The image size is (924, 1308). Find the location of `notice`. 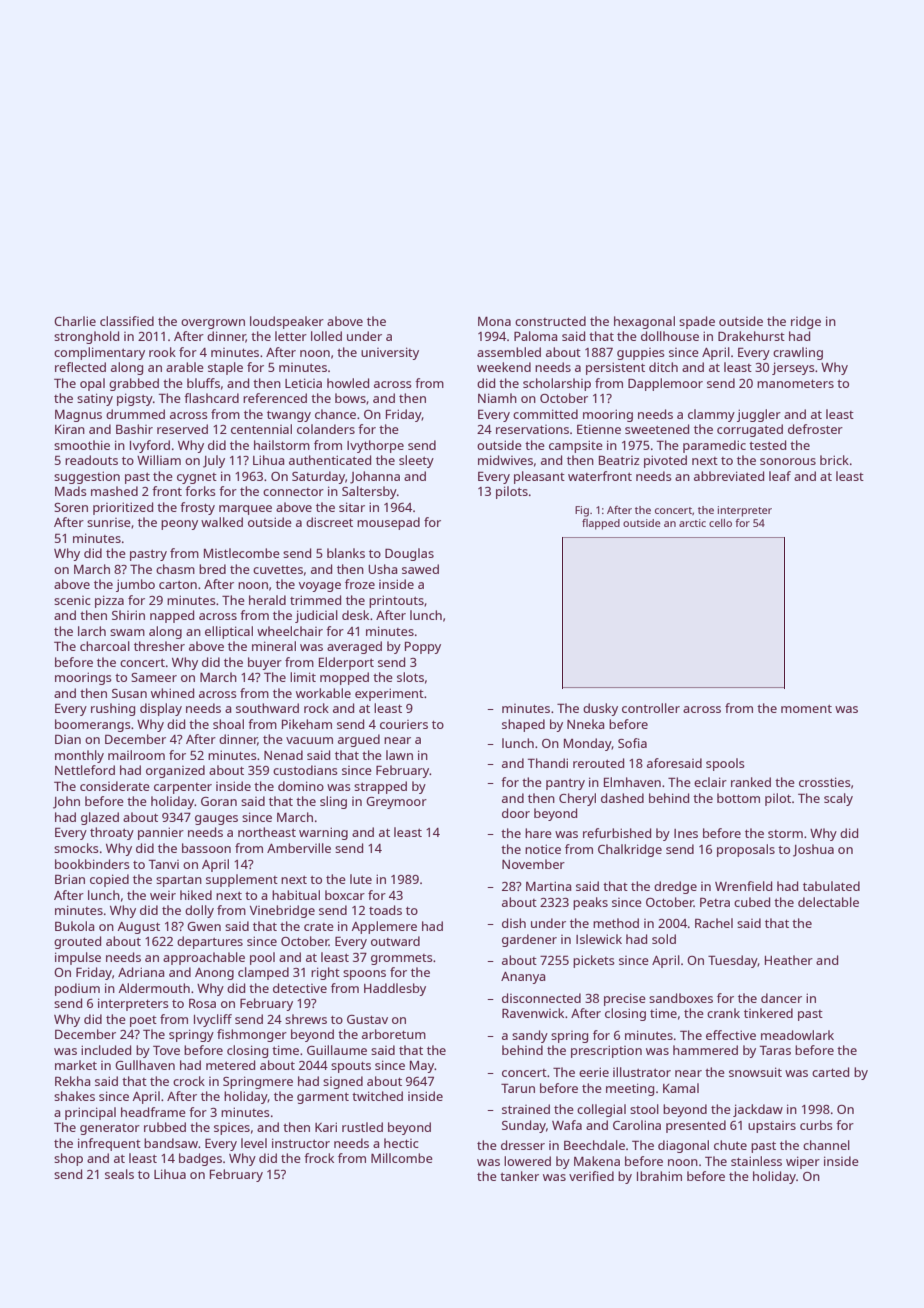

notice is located at coordinates (543, 849).
